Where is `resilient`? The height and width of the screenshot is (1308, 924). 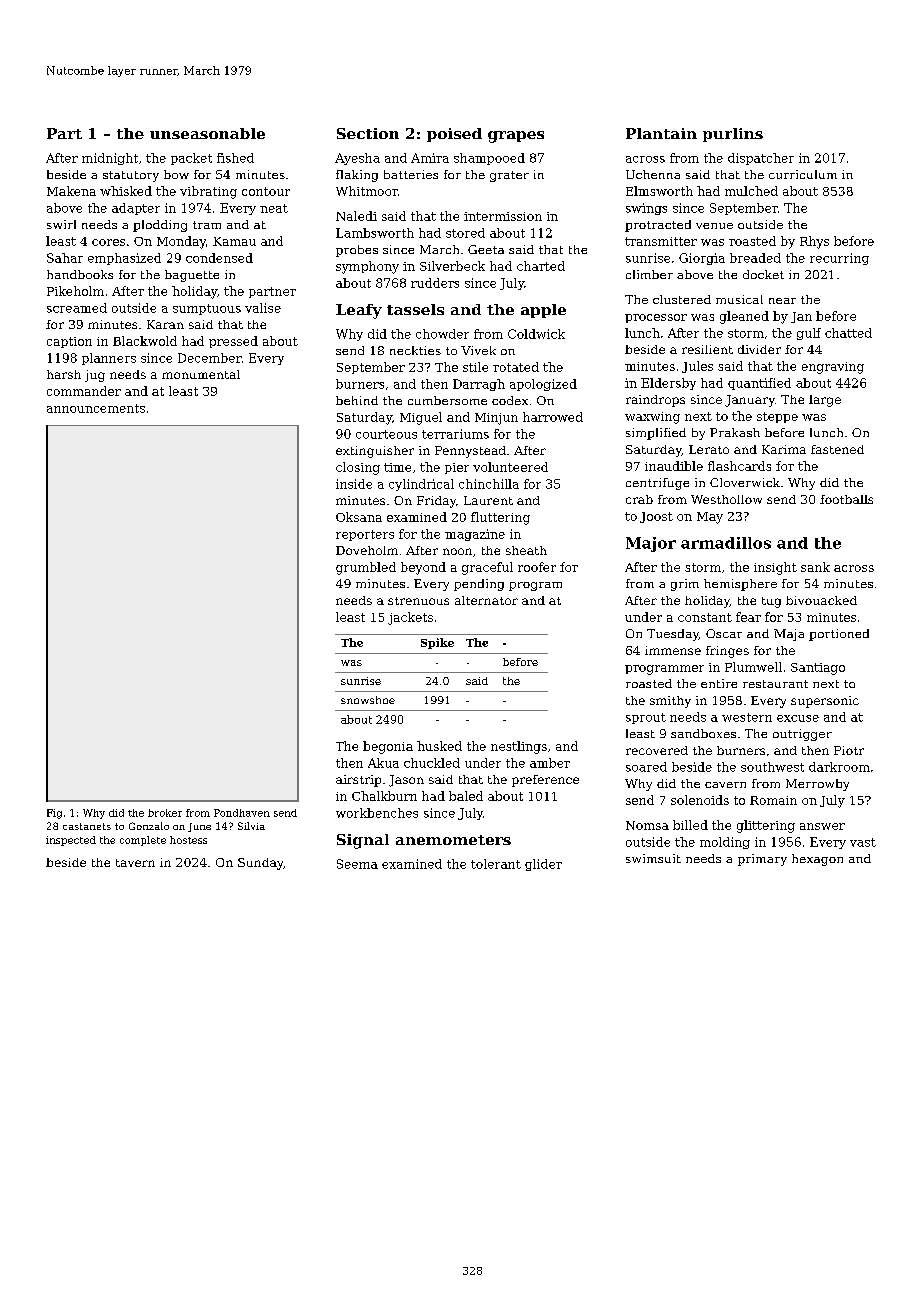 resilient is located at coordinates (707, 349).
